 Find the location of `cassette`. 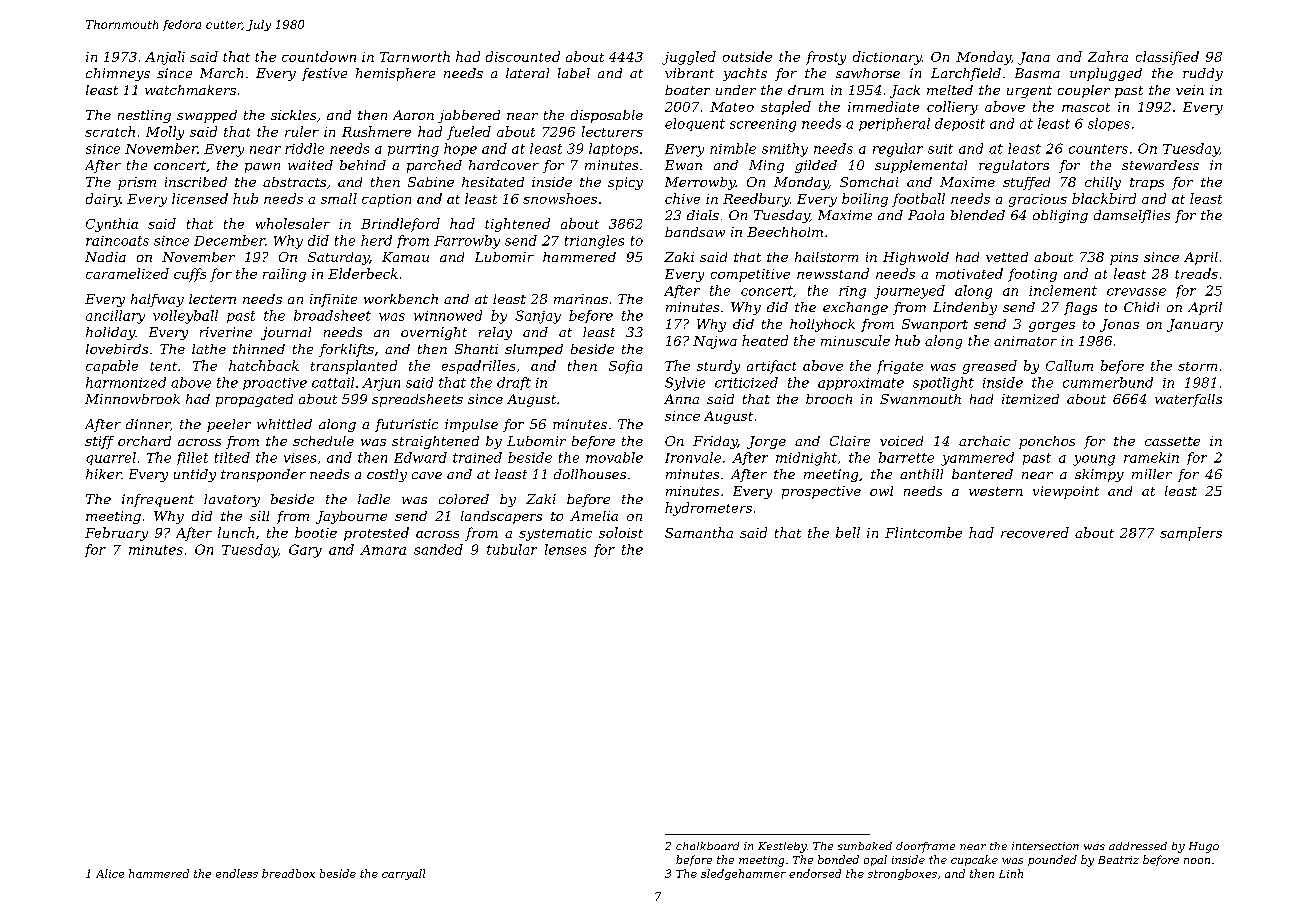

cassette is located at coordinates (1172, 441).
